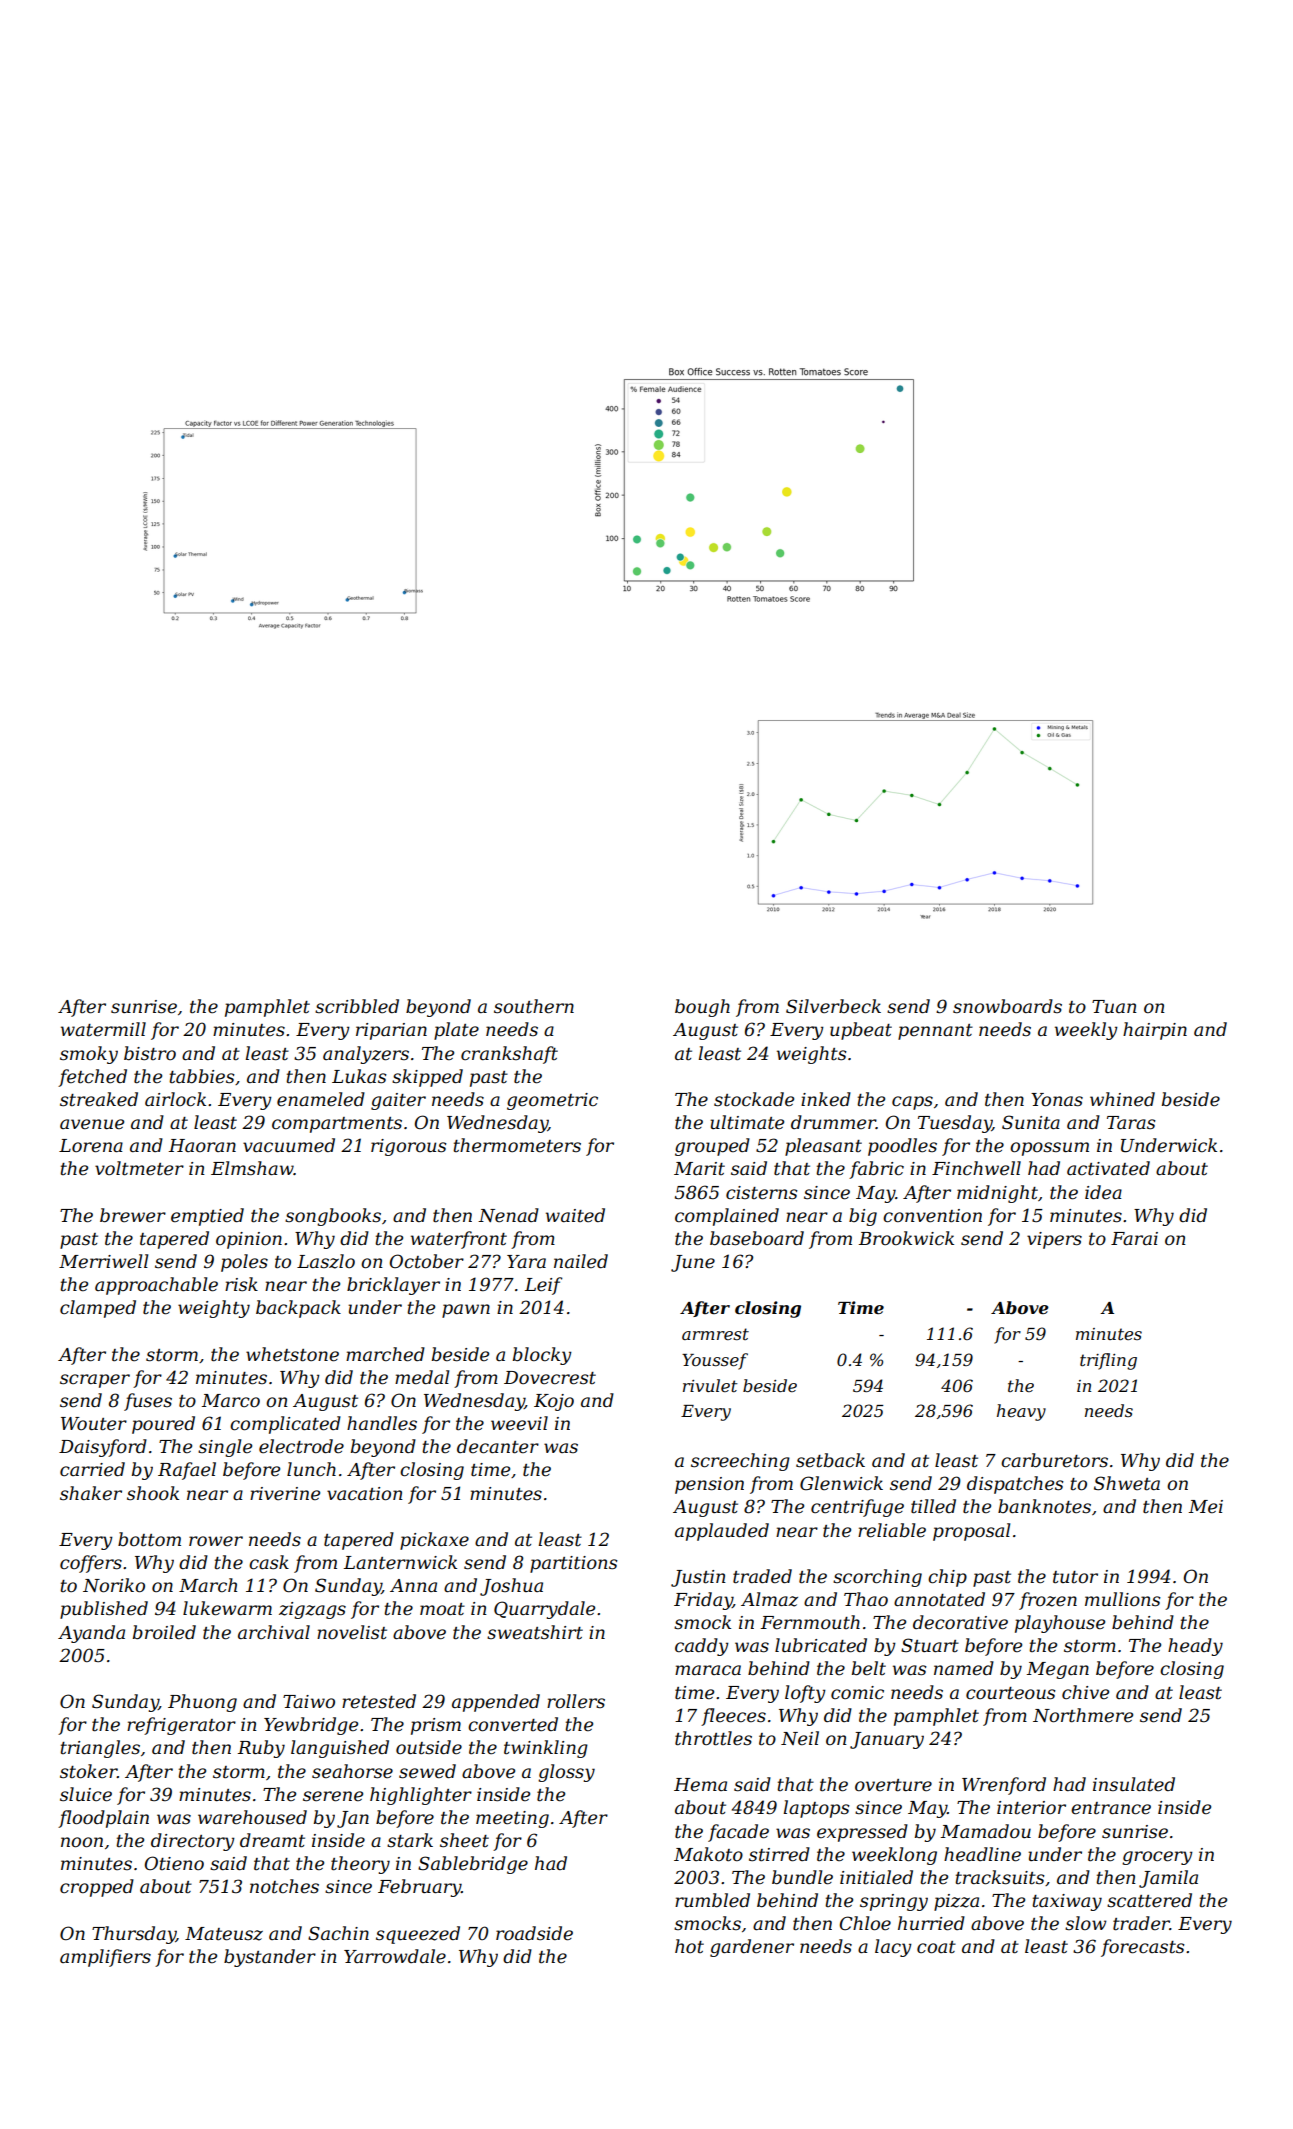 The image size is (1293, 2129). I want to click on Otieno, so click(174, 1863).
